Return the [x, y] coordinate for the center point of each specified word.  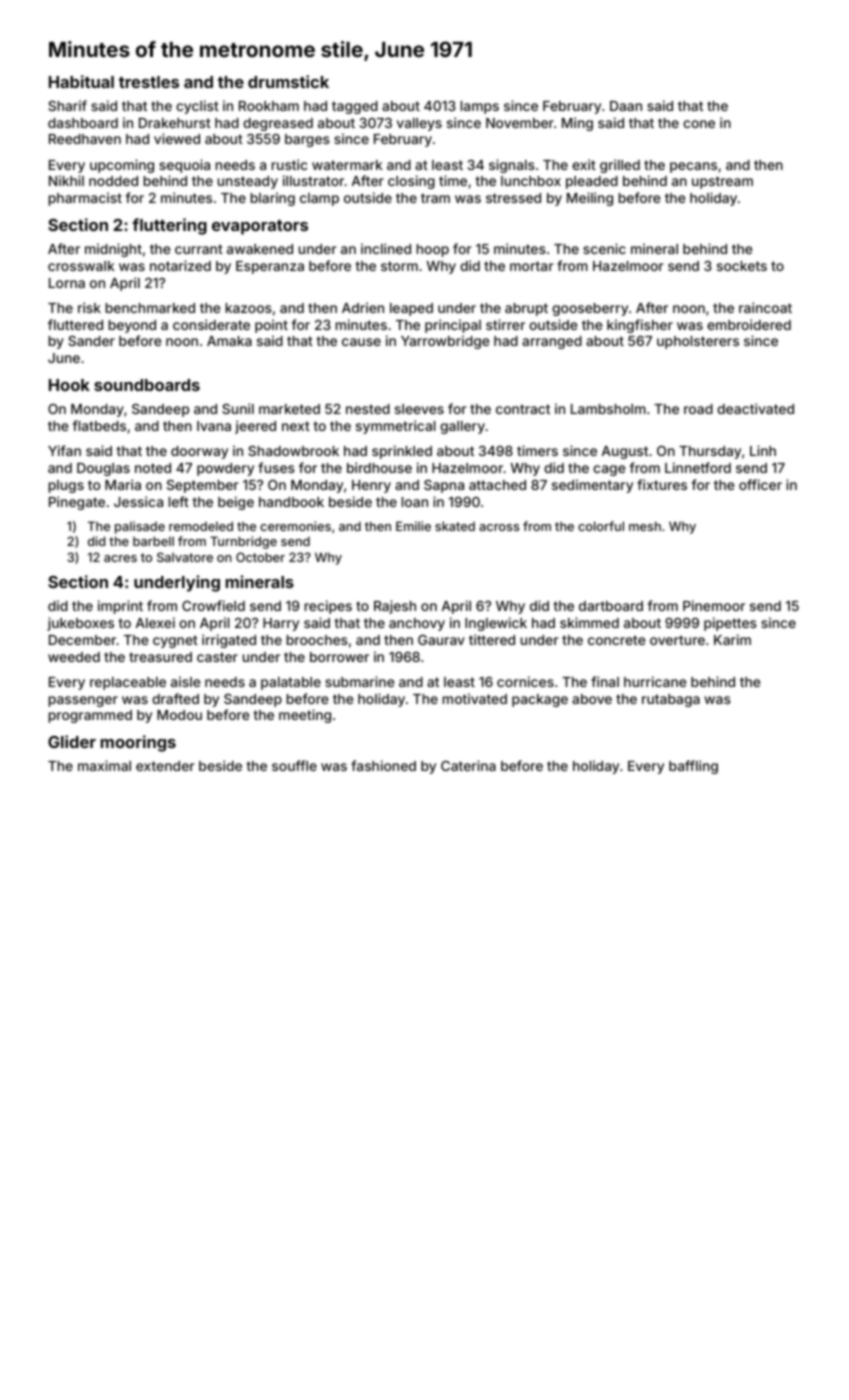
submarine [359, 681]
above [592, 699]
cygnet [175, 641]
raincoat [765, 307]
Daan [626, 106]
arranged [552, 342]
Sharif [67, 105]
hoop [432, 250]
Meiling [590, 199]
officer [760, 484]
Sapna [444, 486]
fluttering [169, 226]
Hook [69, 385]
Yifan [64, 450]
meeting [305, 716]
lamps [479, 107]
